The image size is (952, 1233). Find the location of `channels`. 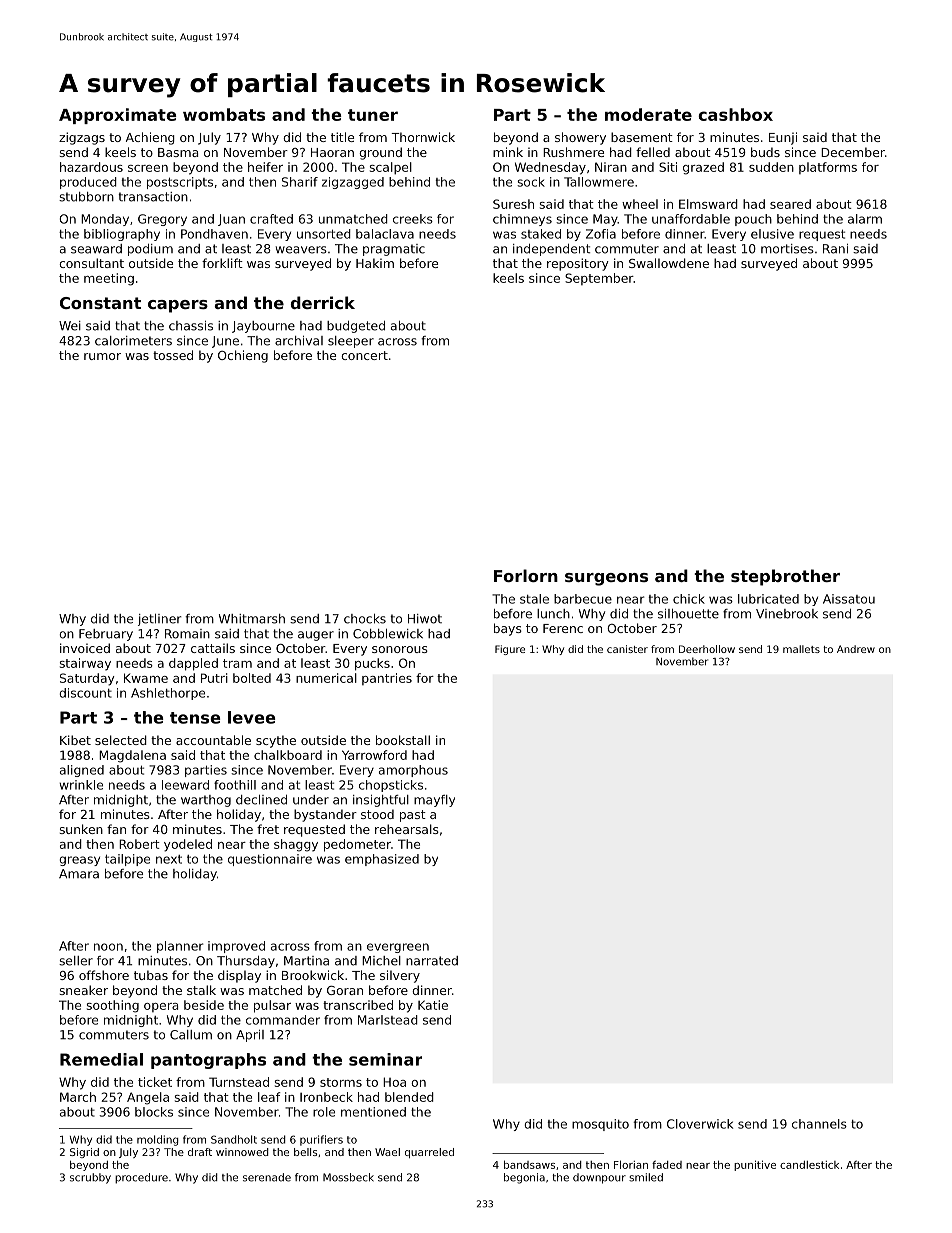

channels is located at coordinates (819, 1124).
